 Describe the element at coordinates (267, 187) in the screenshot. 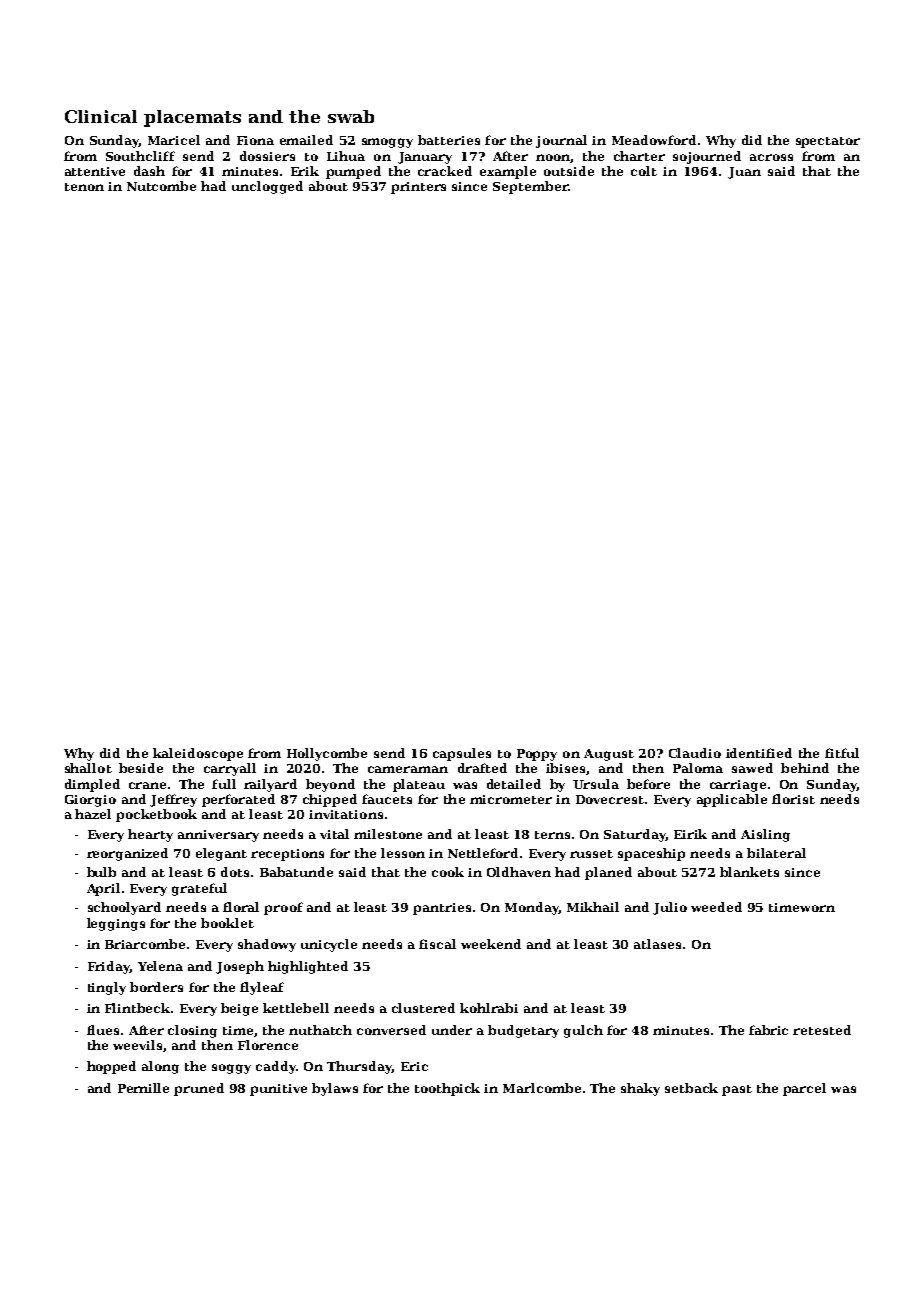

I see `unclogged` at that location.
